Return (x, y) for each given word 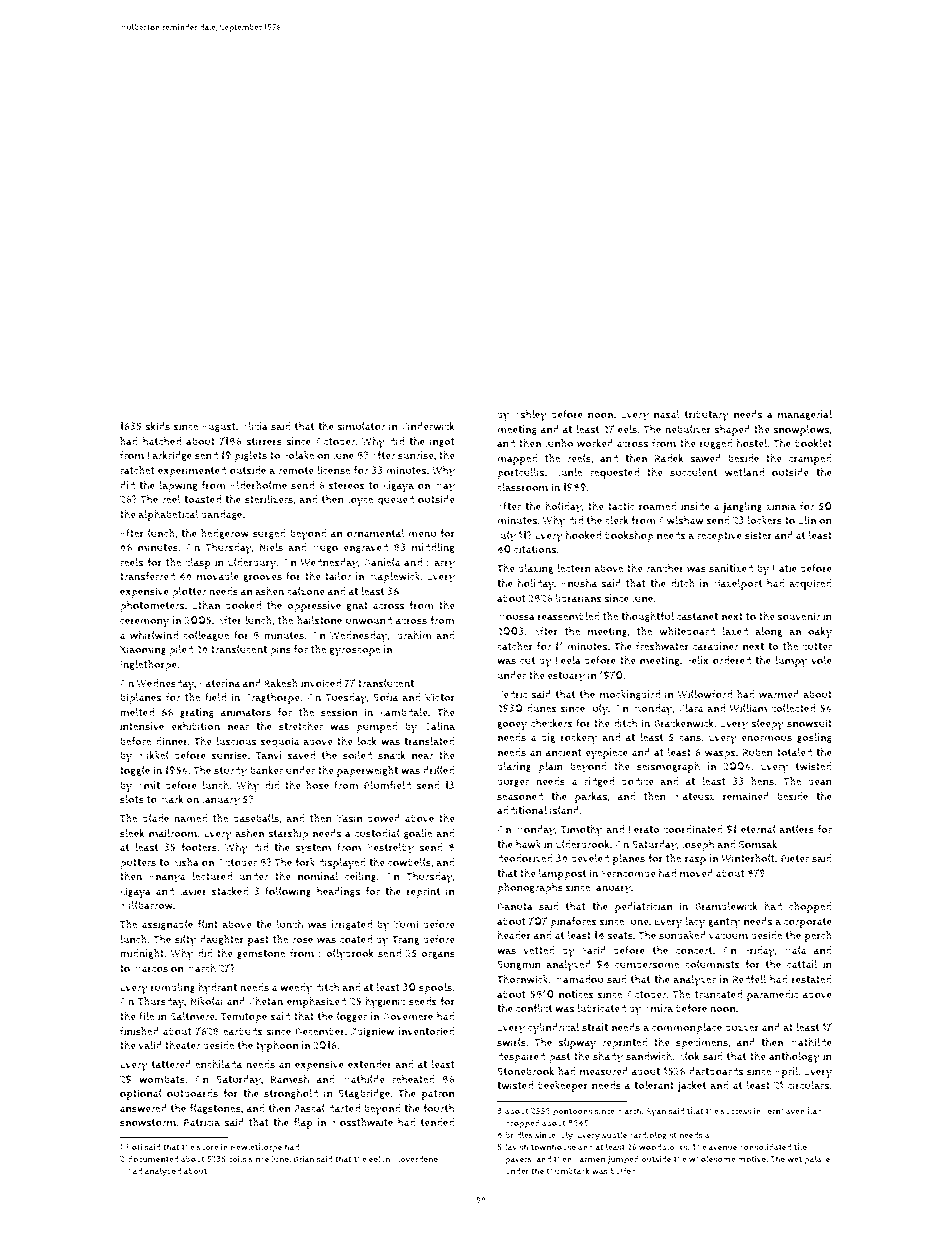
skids (157, 426)
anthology (794, 1058)
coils (237, 1159)
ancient (564, 752)
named (191, 818)
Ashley (530, 416)
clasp (198, 563)
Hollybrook (346, 955)
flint (208, 924)
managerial (805, 415)
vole (821, 660)
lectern (574, 568)
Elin (807, 520)
